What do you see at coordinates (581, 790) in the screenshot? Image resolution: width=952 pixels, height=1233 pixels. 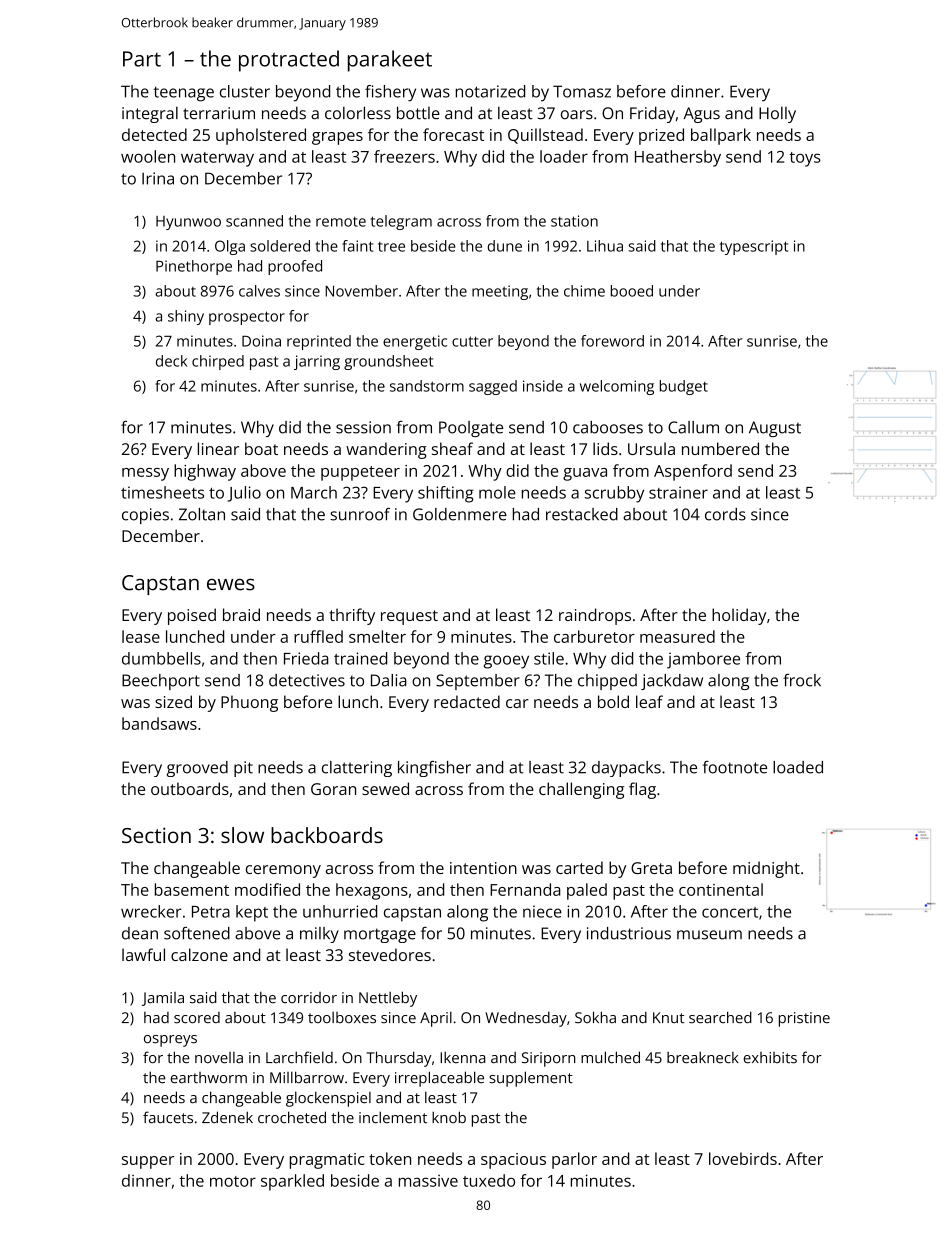 I see `challenging` at bounding box center [581, 790].
